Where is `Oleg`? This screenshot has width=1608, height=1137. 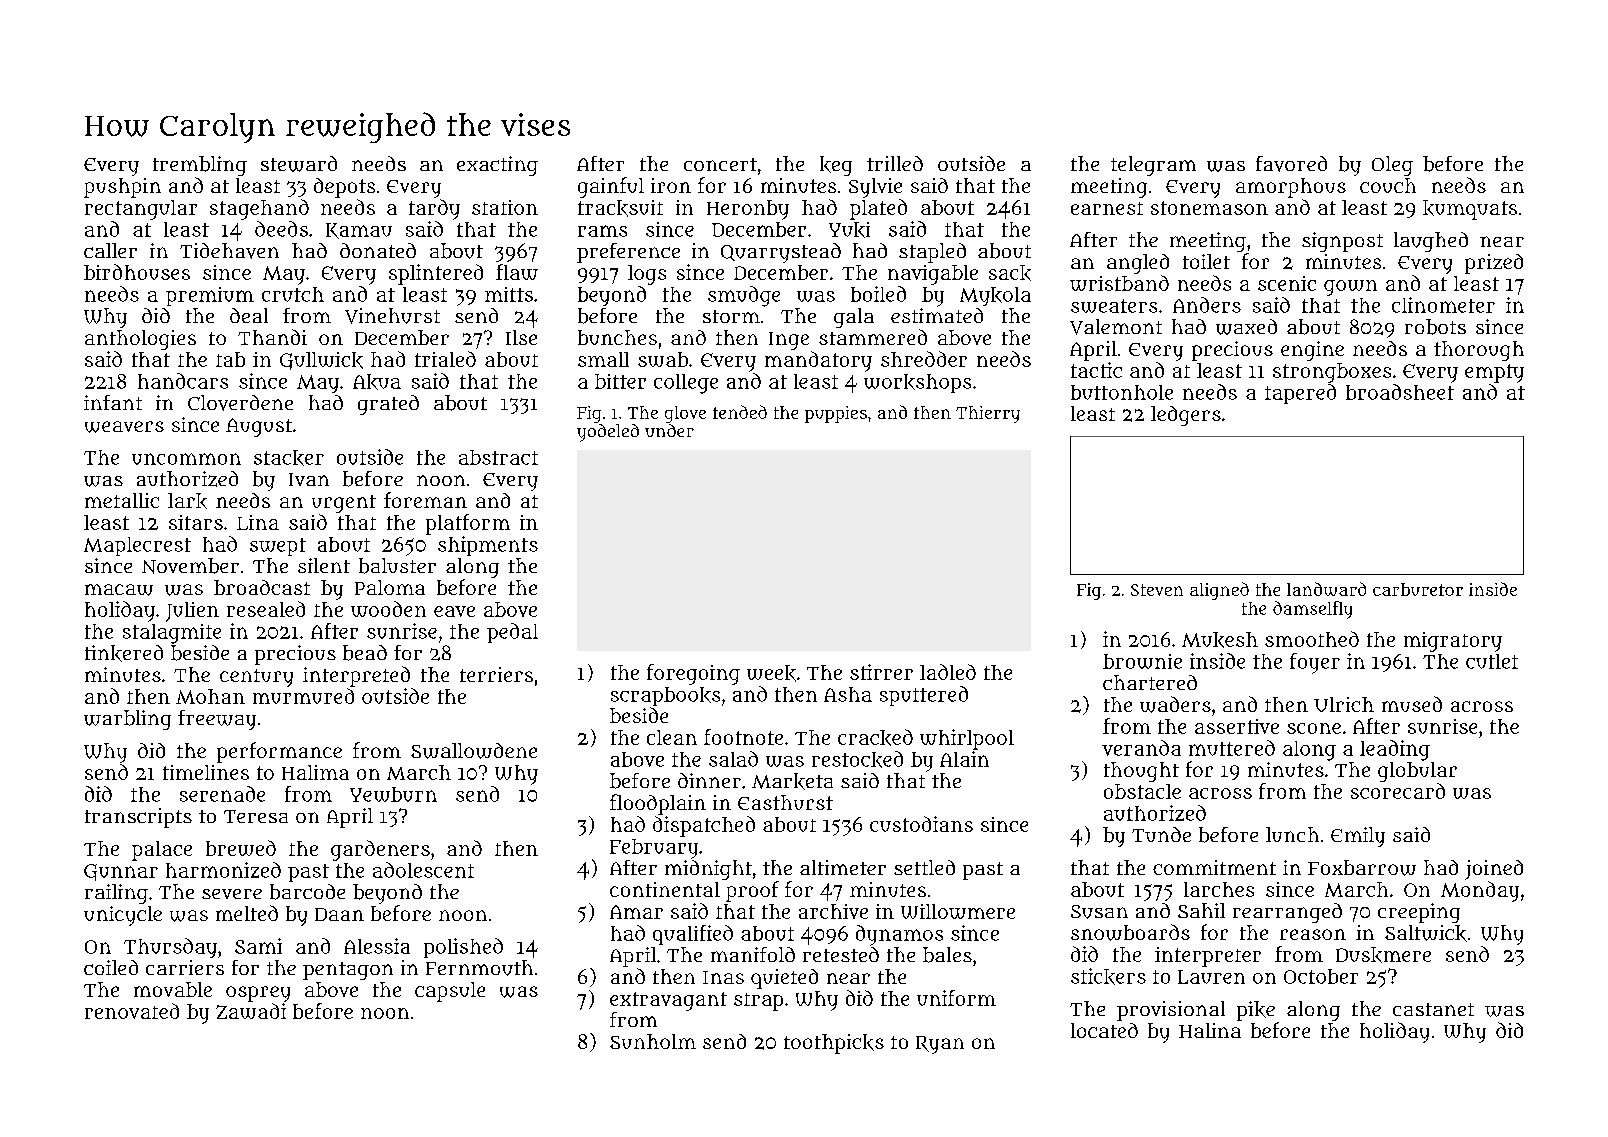 Oleg is located at coordinates (1392, 166).
